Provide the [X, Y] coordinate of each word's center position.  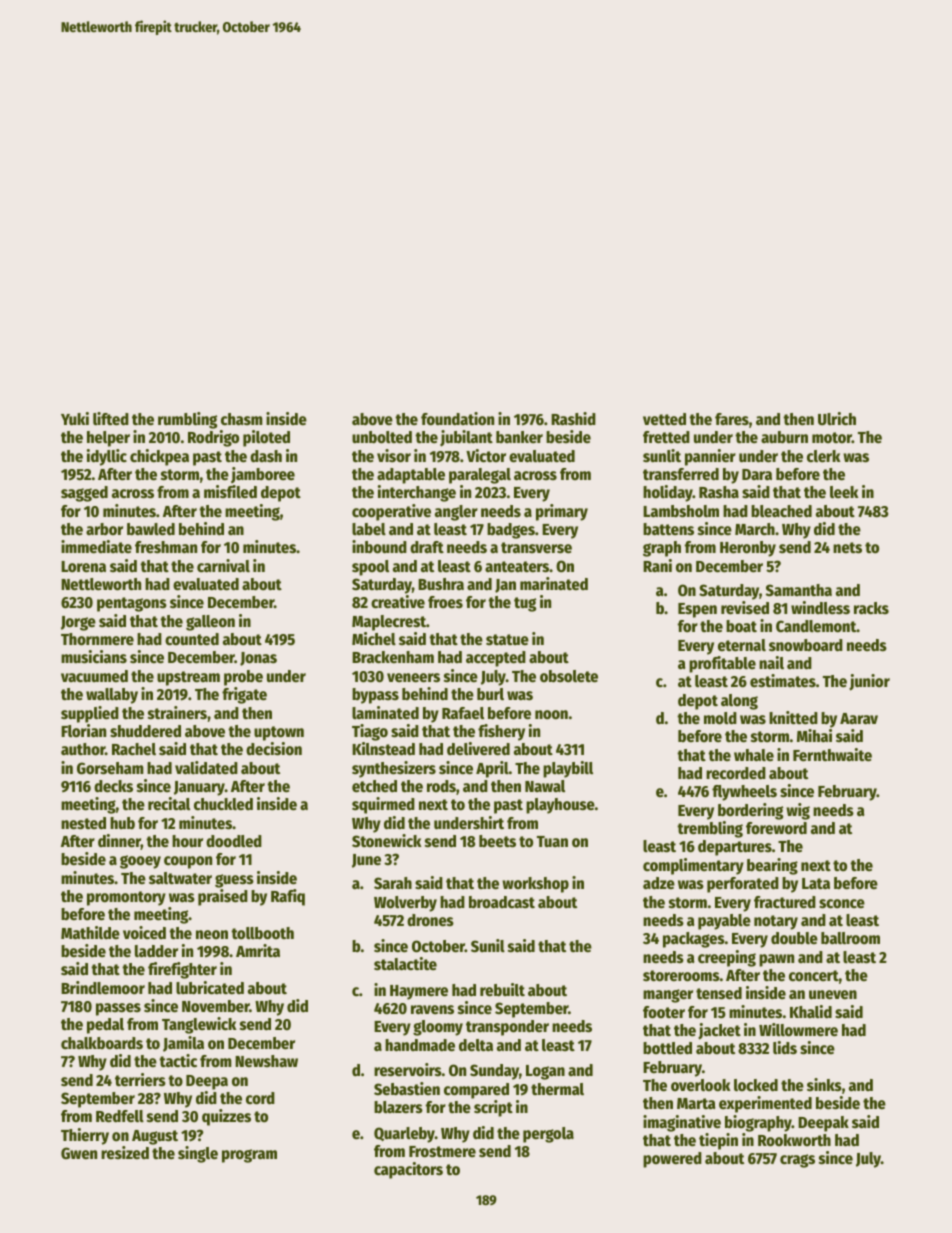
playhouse [560, 806]
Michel [374, 639]
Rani [657, 565]
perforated [743, 885]
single [198, 1154]
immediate [96, 547]
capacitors [408, 1170]
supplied [90, 714]
